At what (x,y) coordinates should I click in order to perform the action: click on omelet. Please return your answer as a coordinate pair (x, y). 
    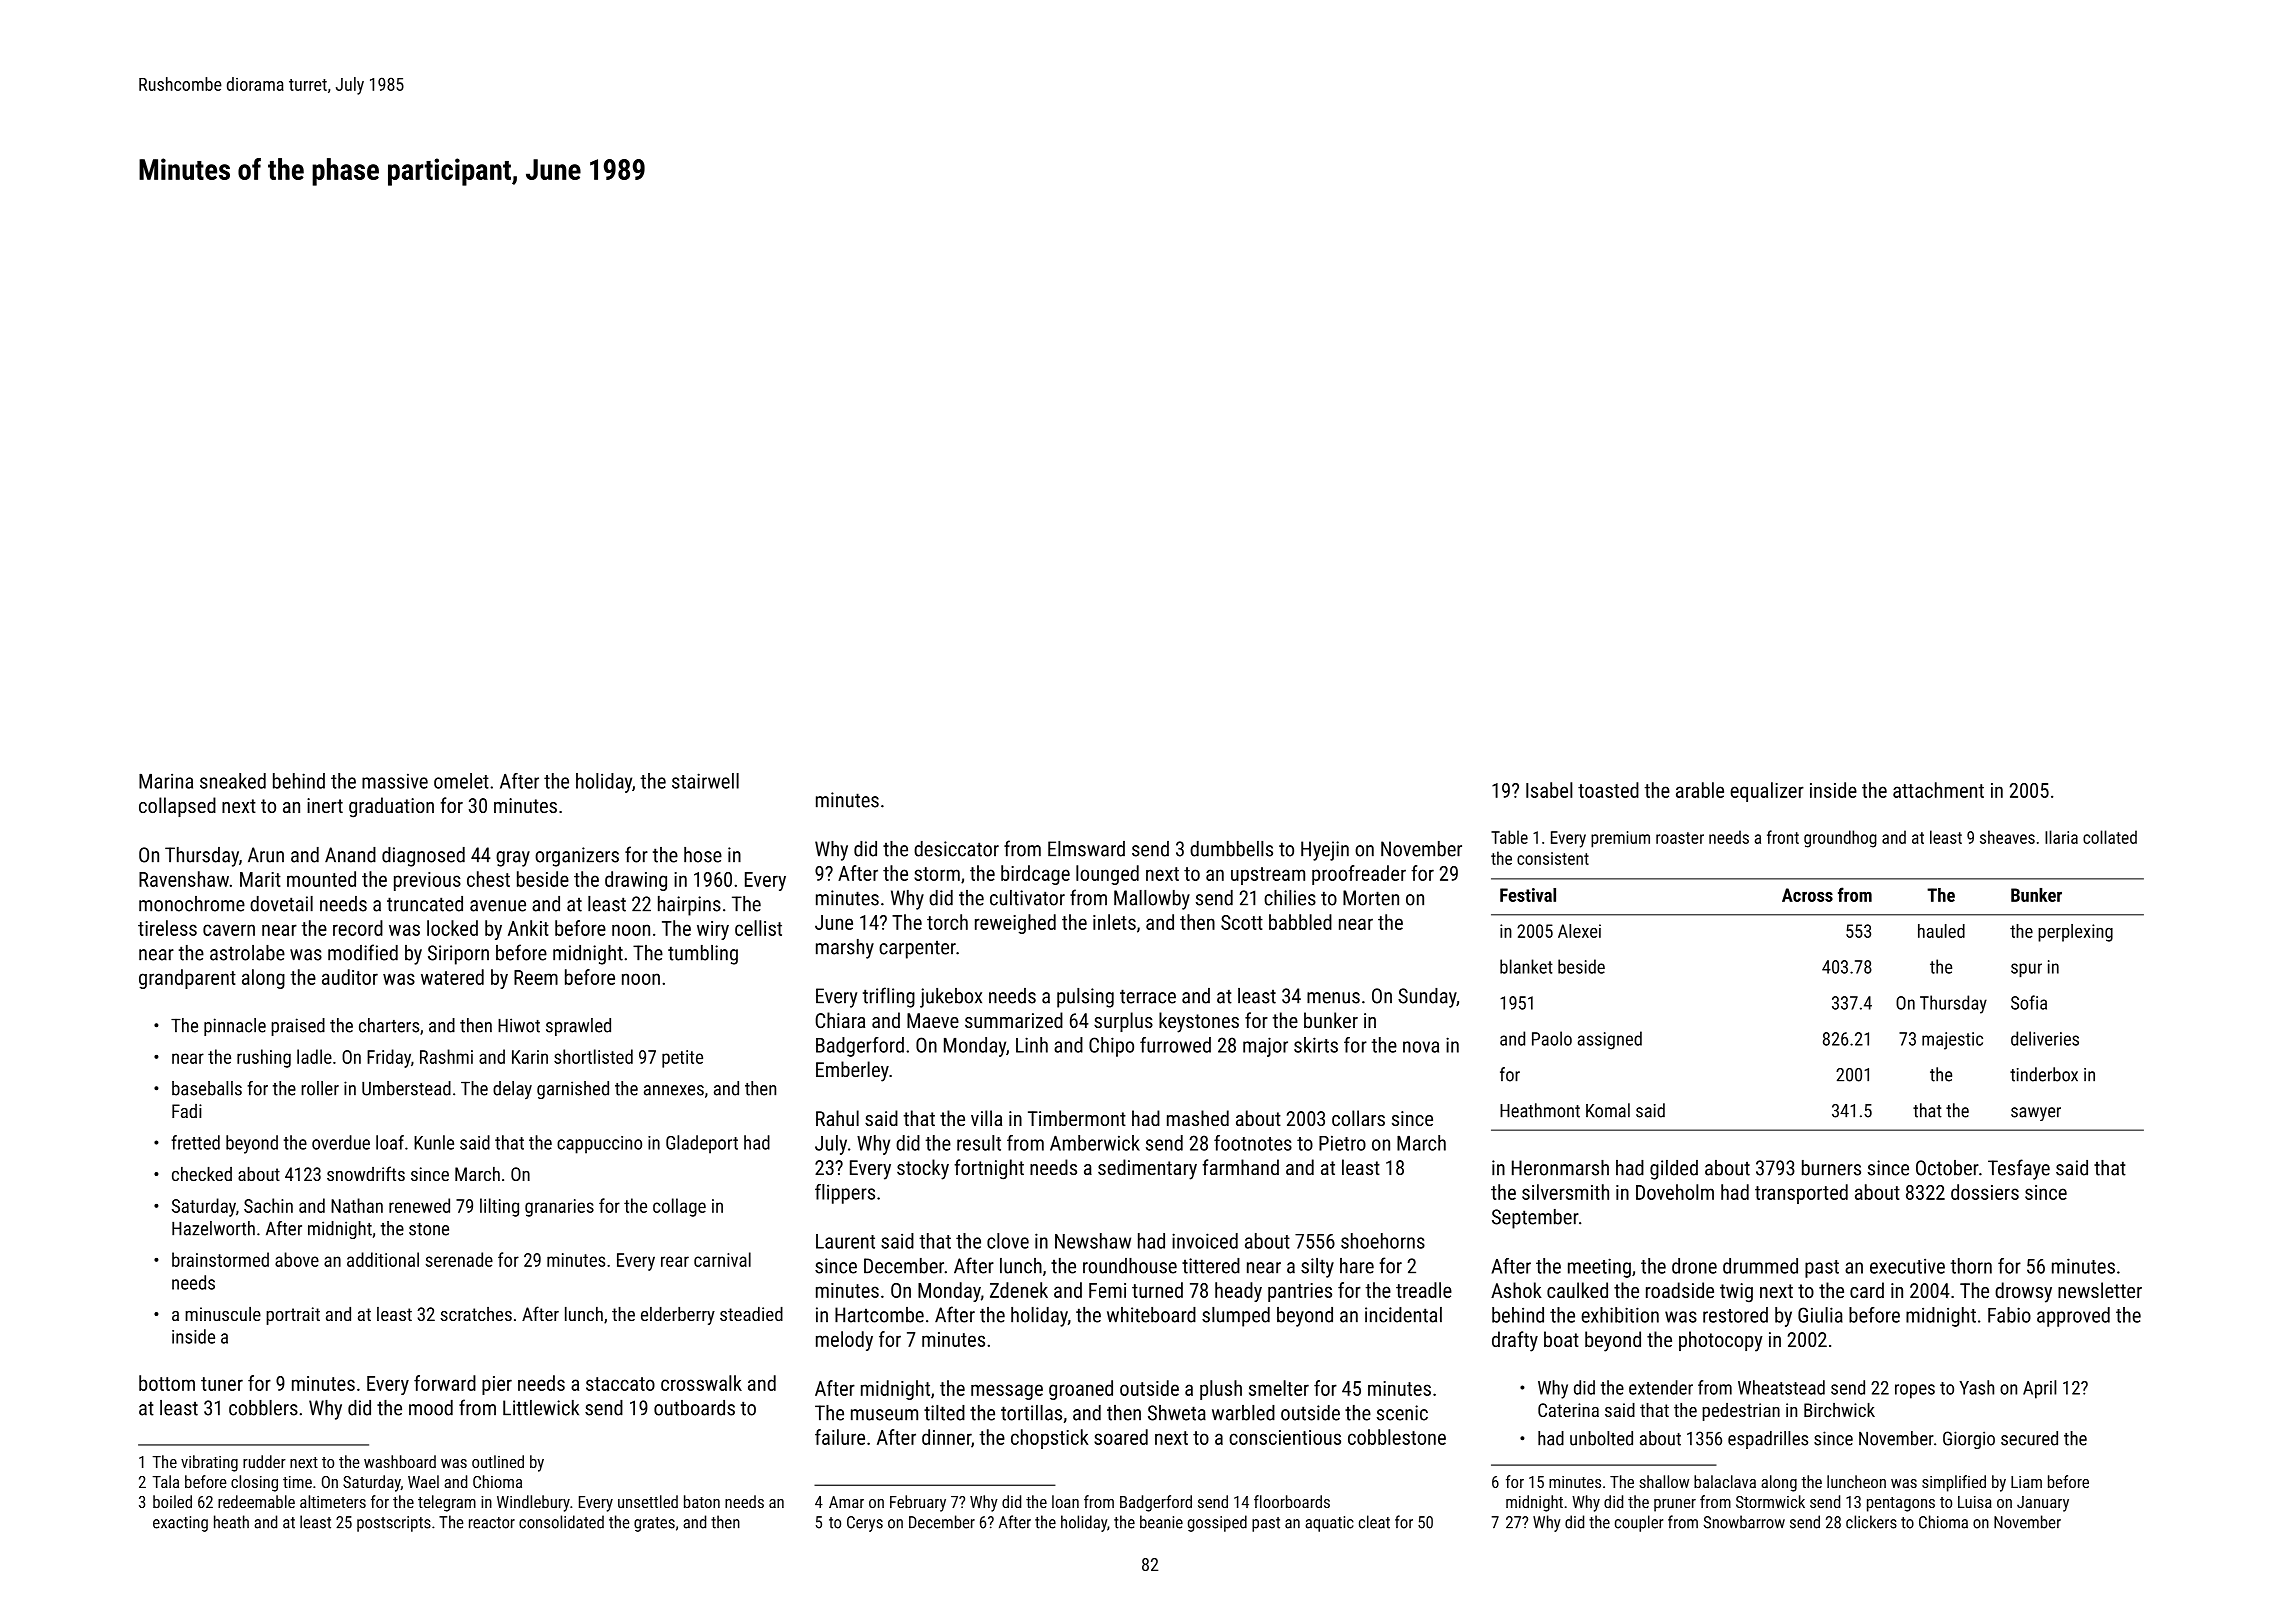
    Looking at the image, I should click on (461, 781).
